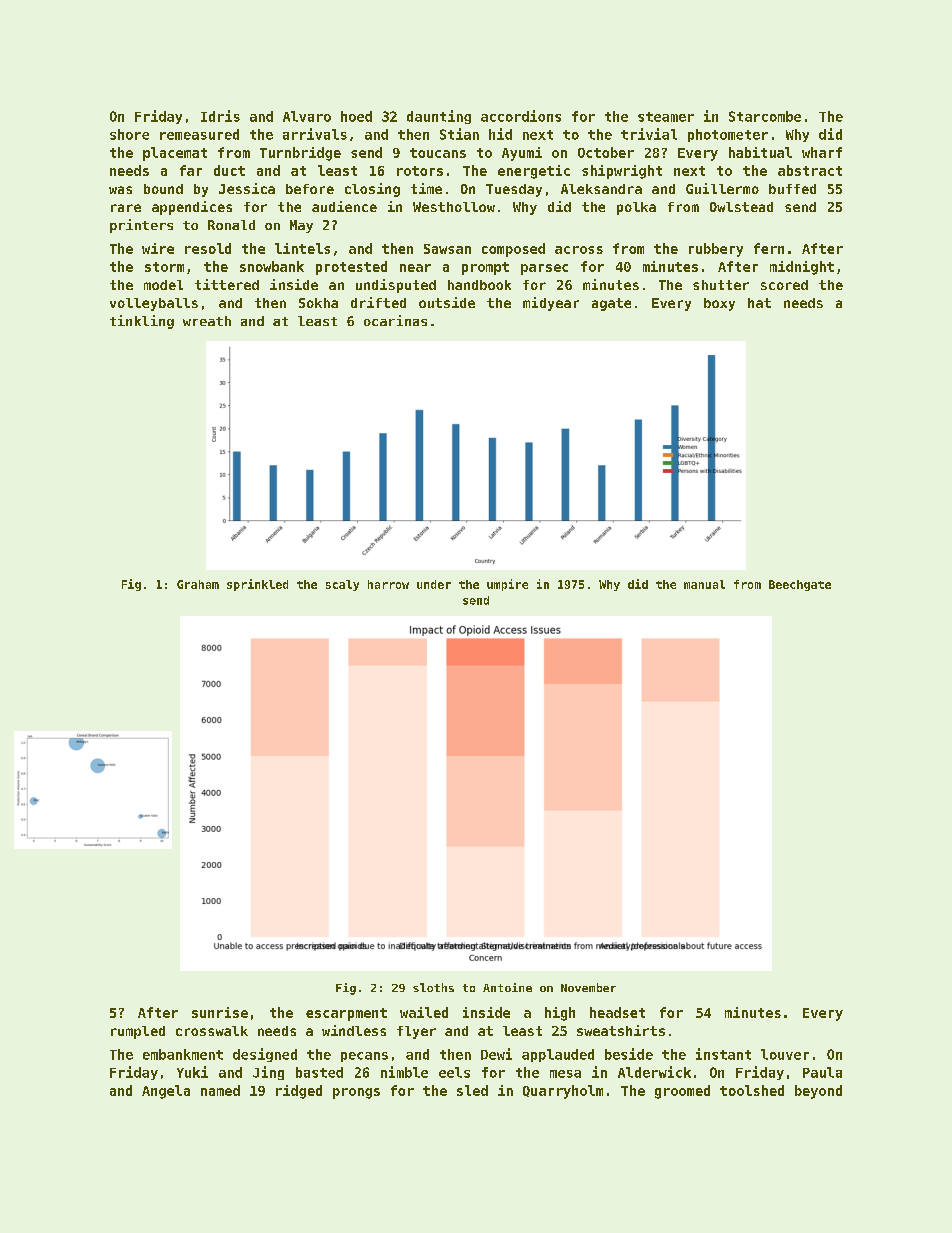 The image size is (952, 1233). I want to click on under, so click(434, 584).
